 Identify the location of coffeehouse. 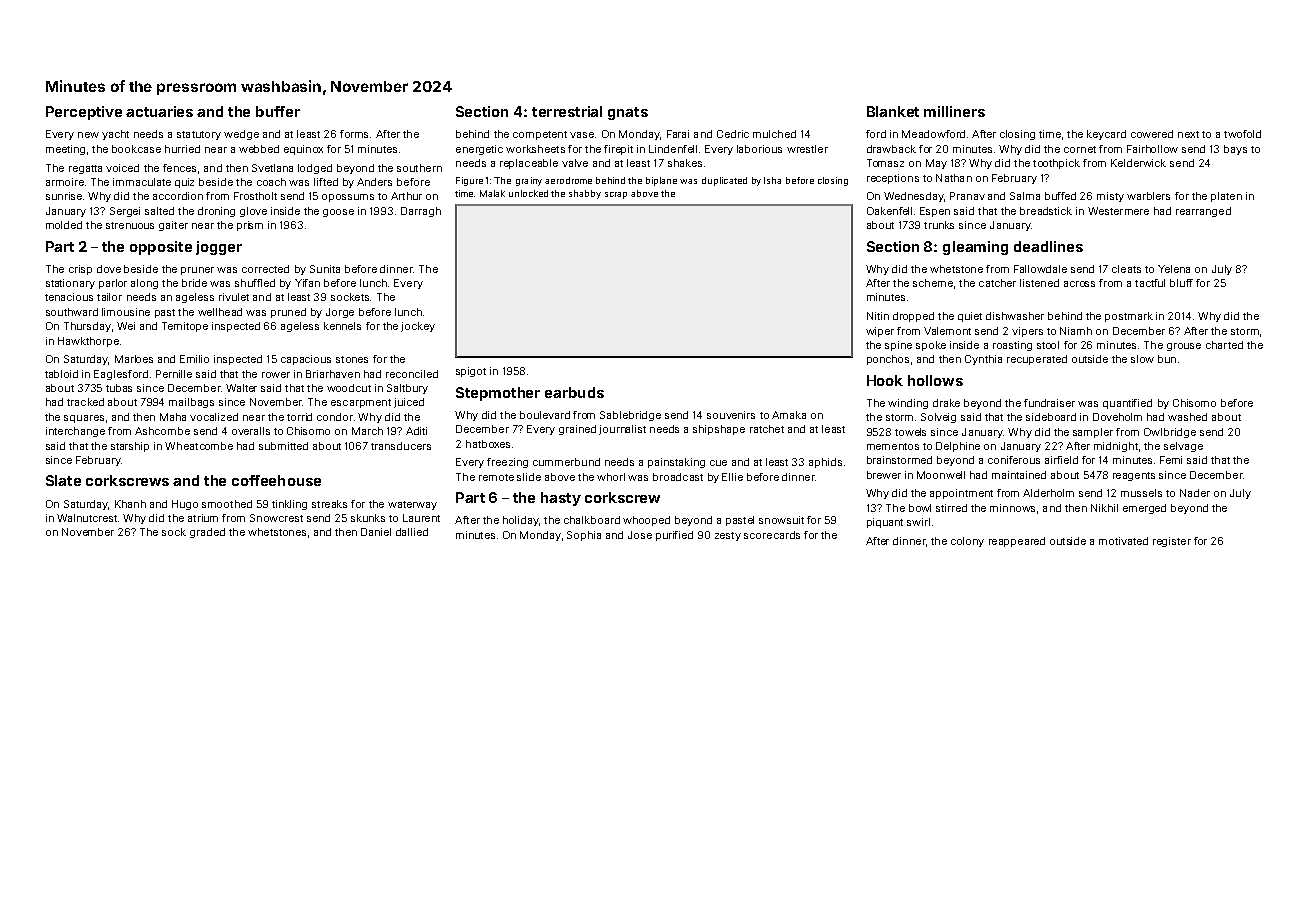
(276, 480).
